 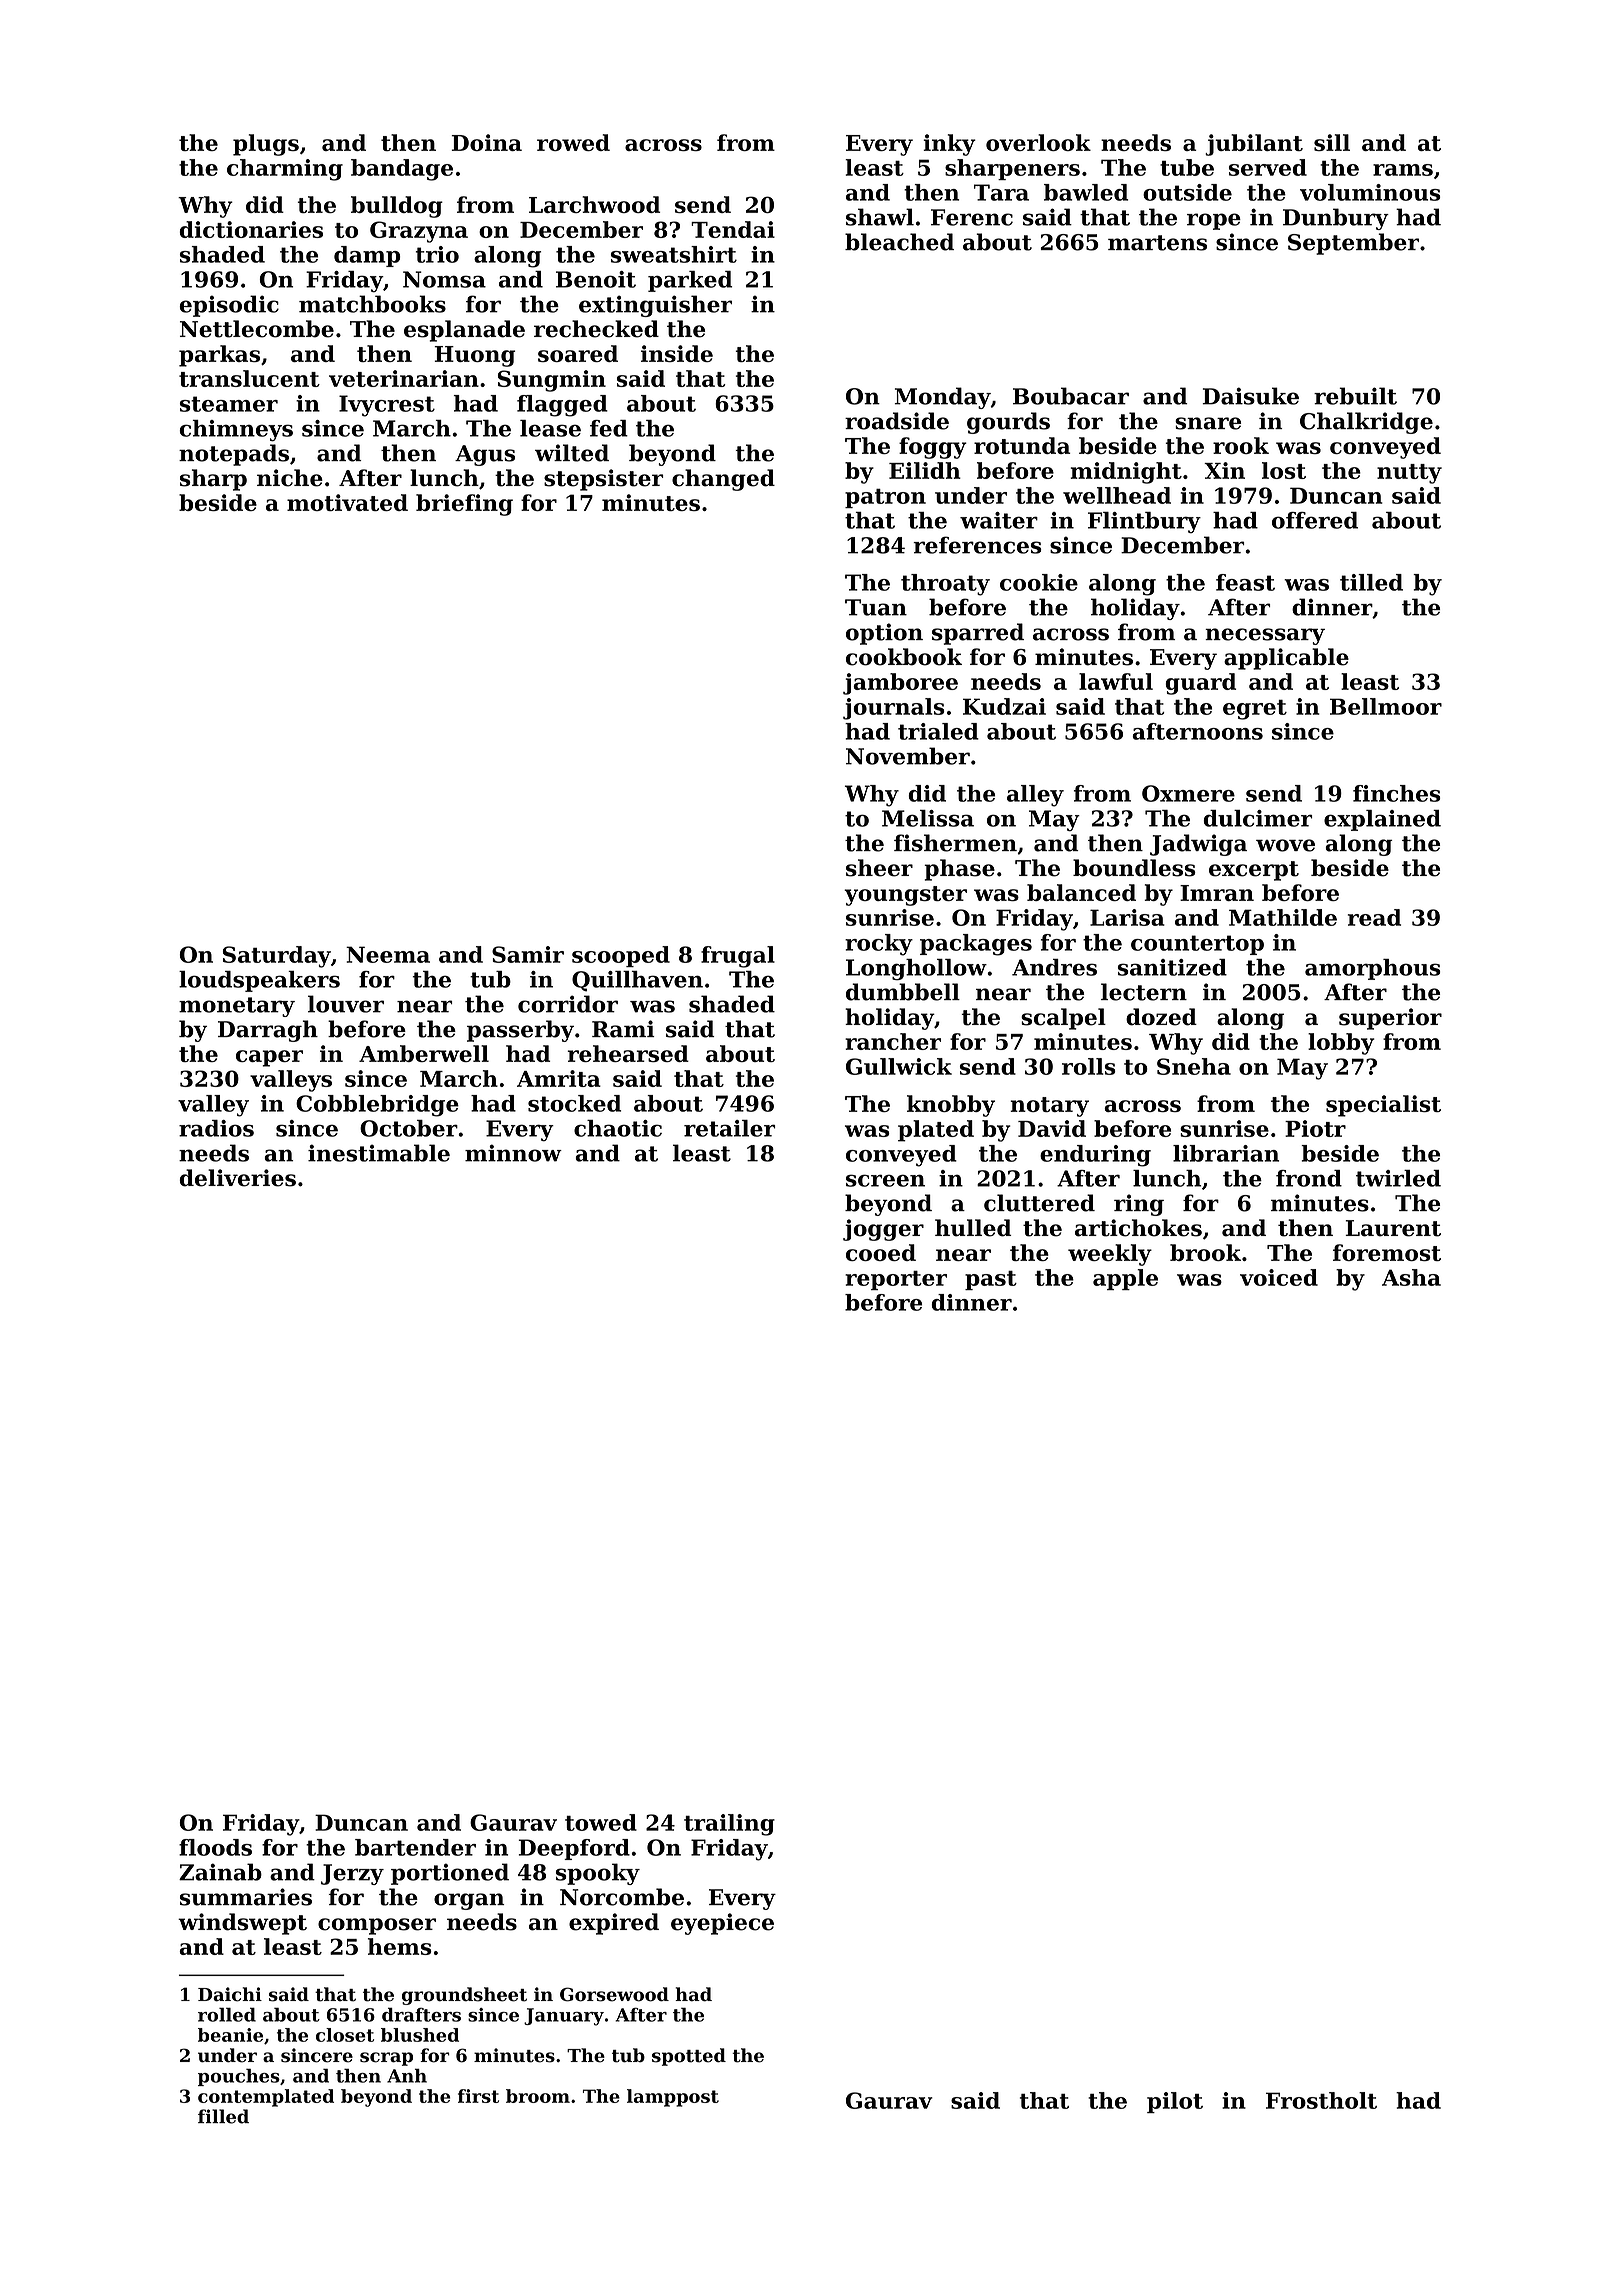 What do you see at coordinates (237, 1178) in the screenshot?
I see `deliveries` at bounding box center [237, 1178].
